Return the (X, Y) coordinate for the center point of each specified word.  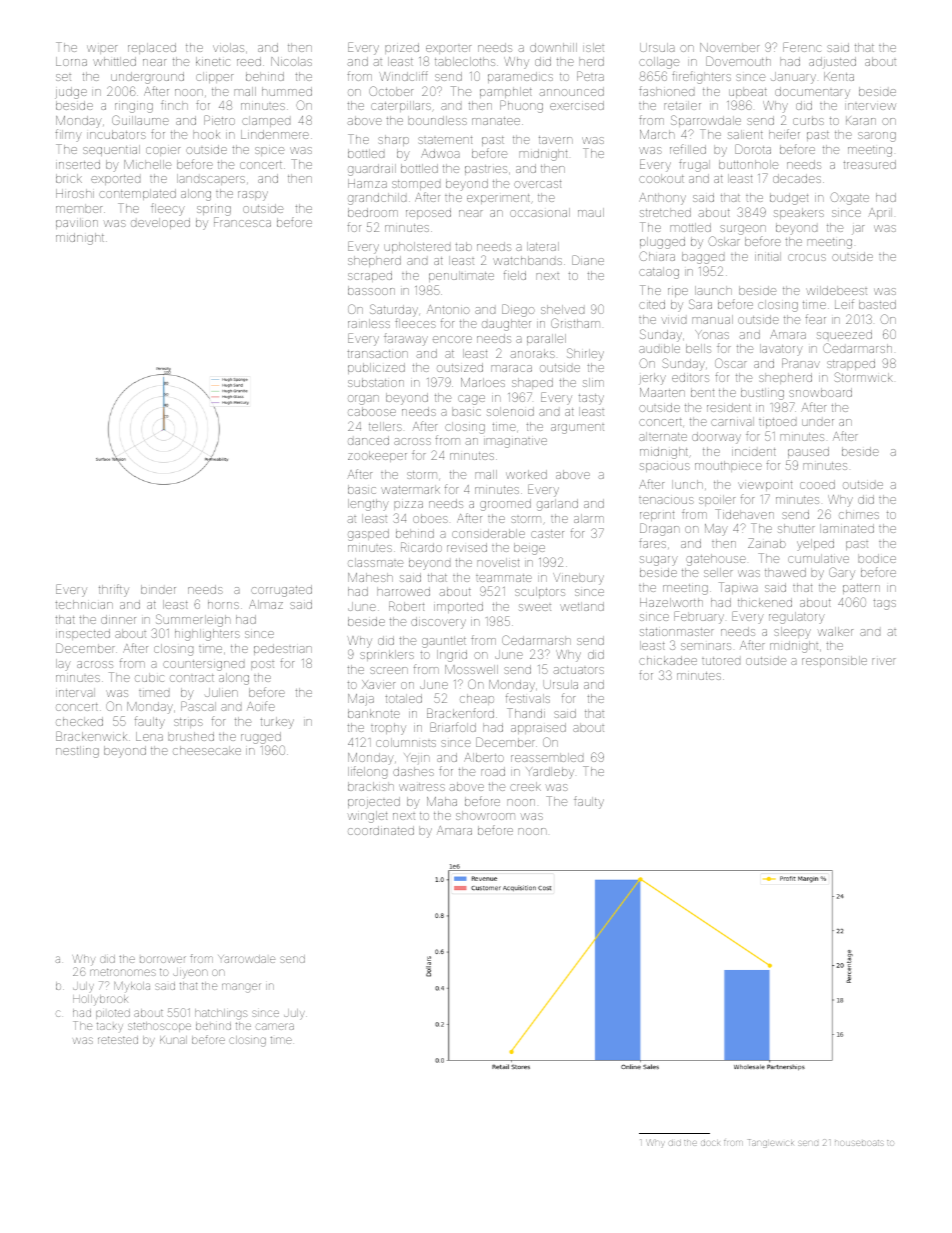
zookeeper (377, 456)
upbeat (748, 92)
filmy (68, 135)
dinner (118, 619)
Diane (588, 260)
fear (815, 319)
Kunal (173, 1040)
